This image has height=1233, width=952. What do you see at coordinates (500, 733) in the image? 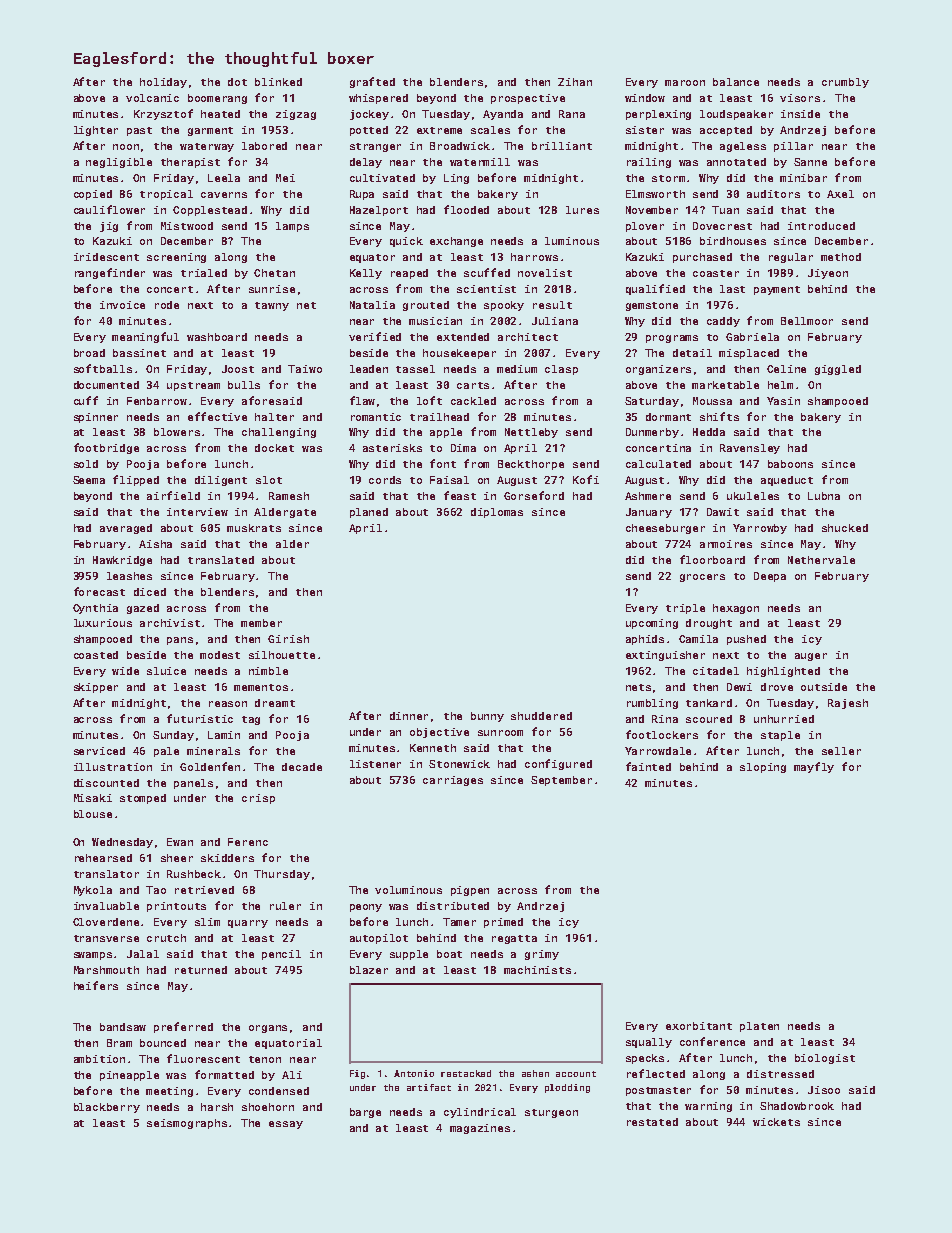
I see `sunroom` at bounding box center [500, 733].
